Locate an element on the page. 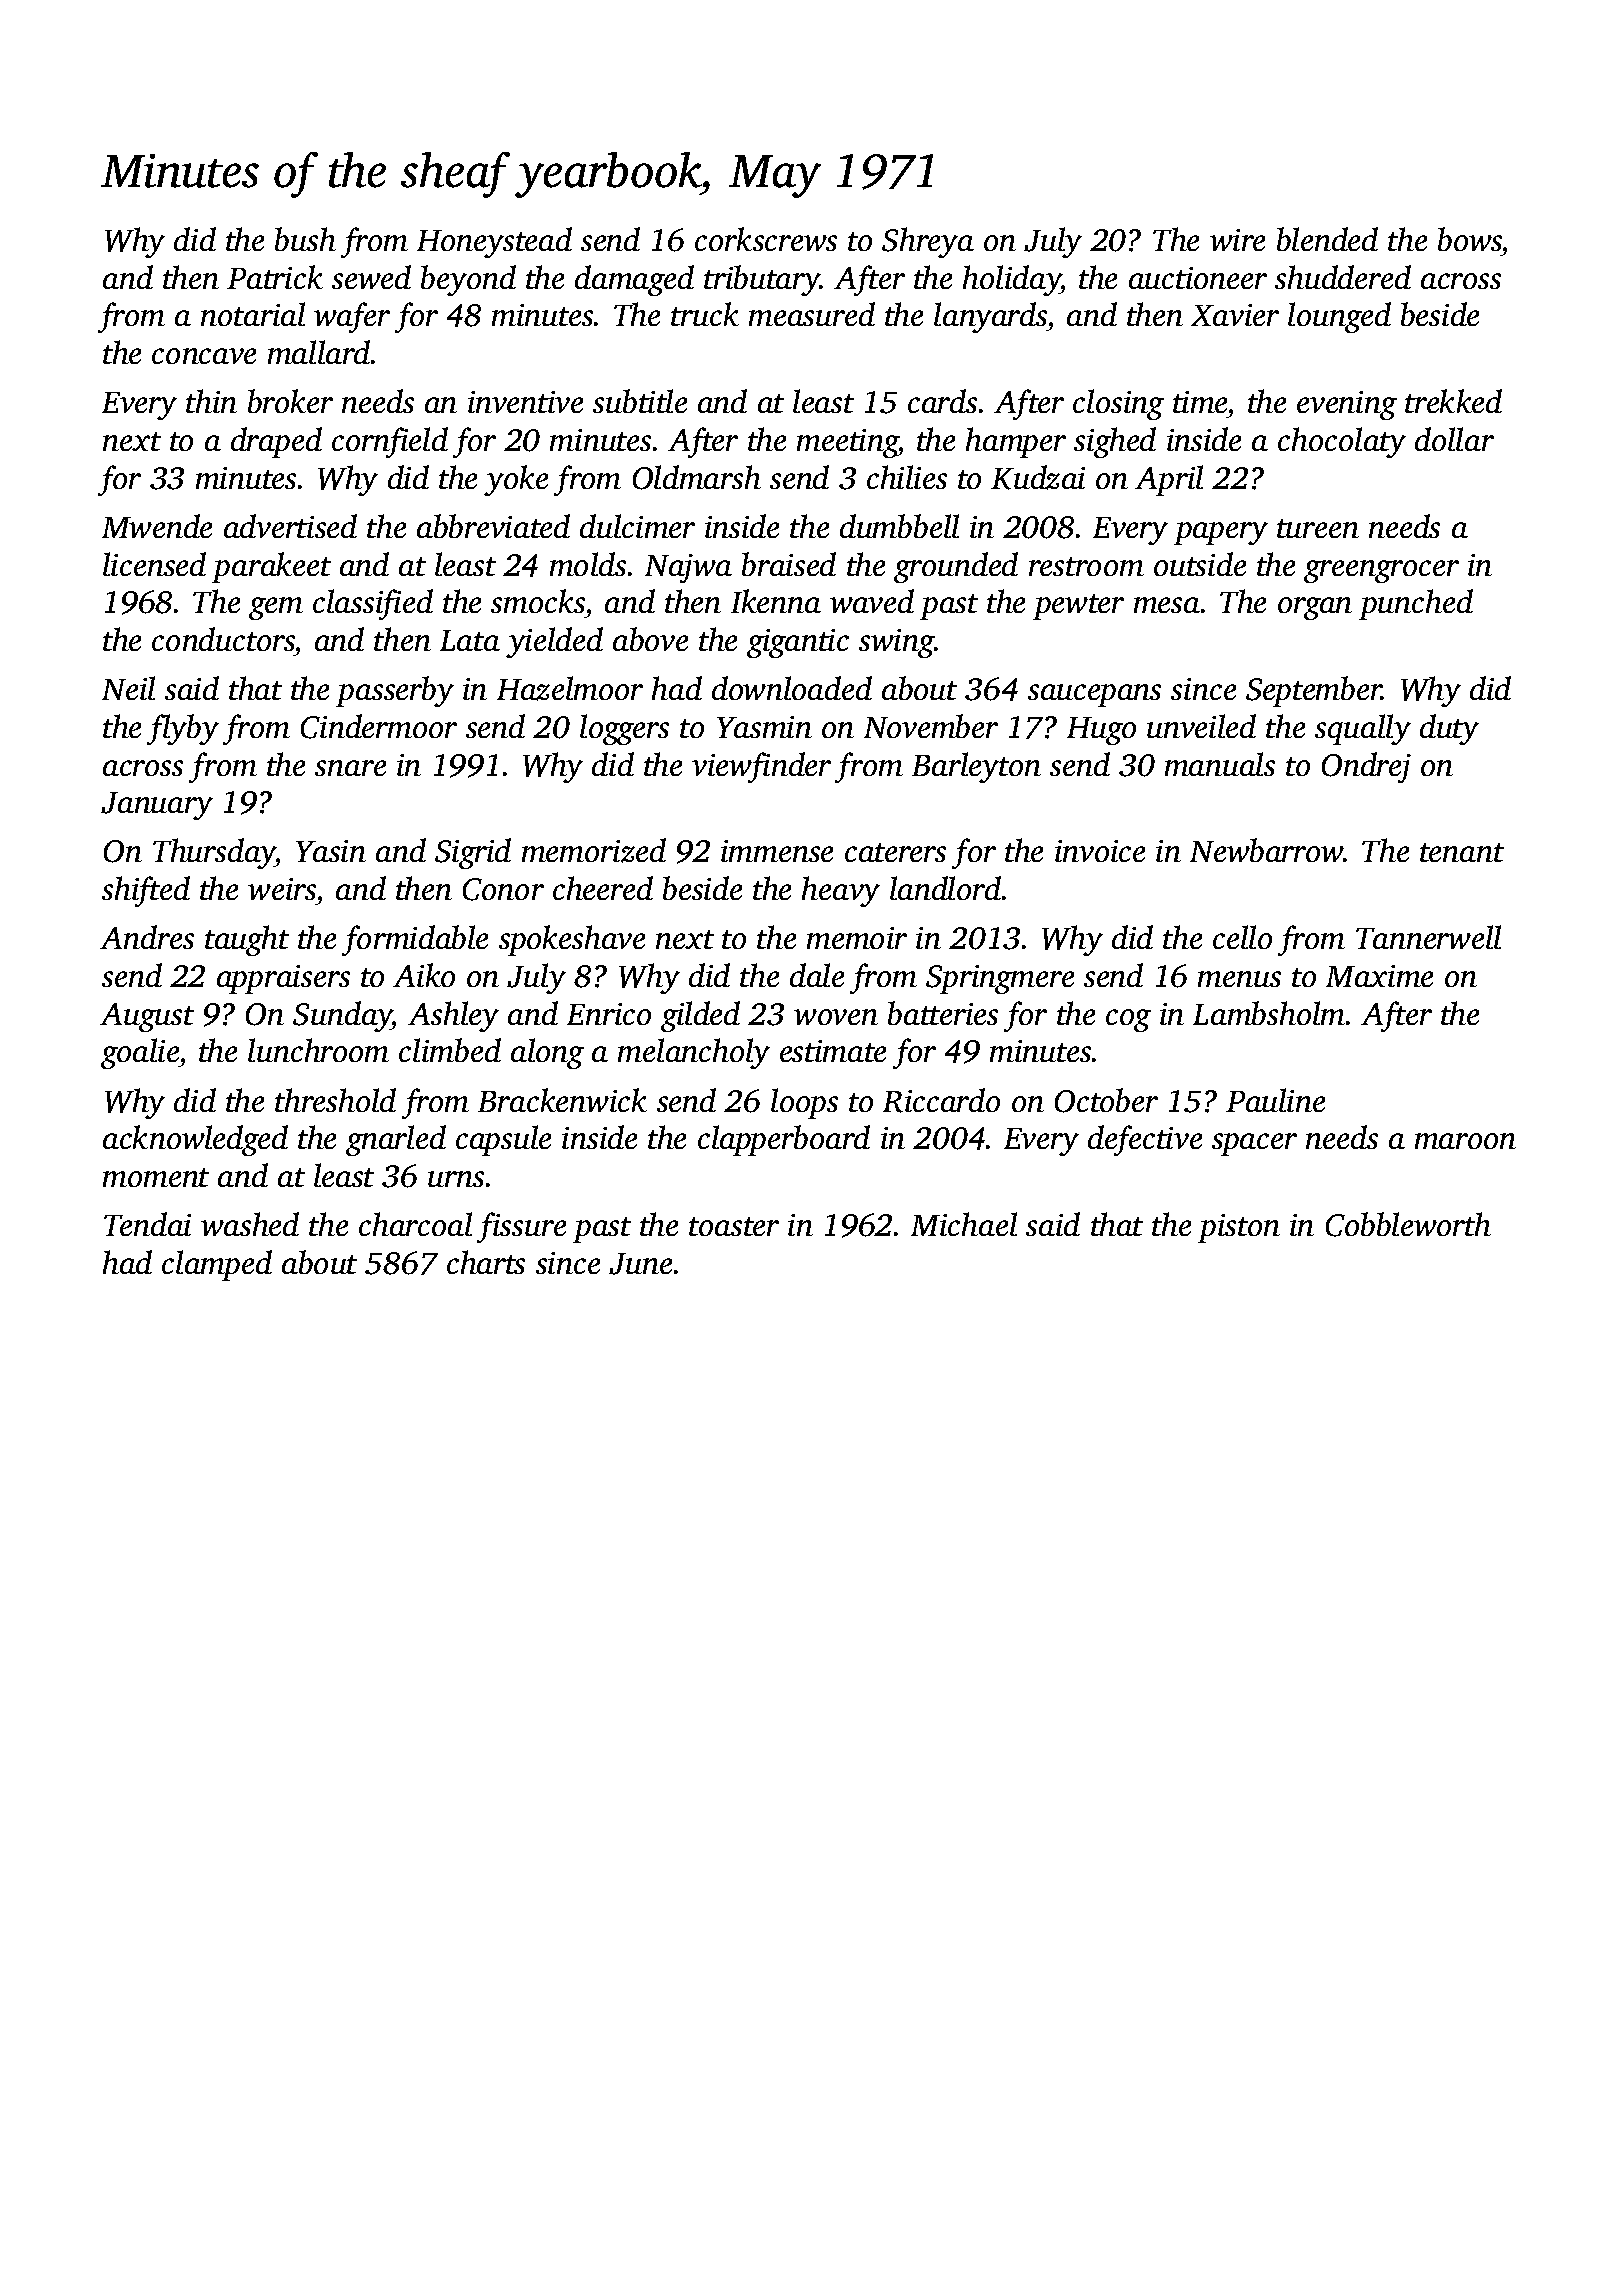 This image has height=2292, width=1620. cello is located at coordinates (1242, 937).
